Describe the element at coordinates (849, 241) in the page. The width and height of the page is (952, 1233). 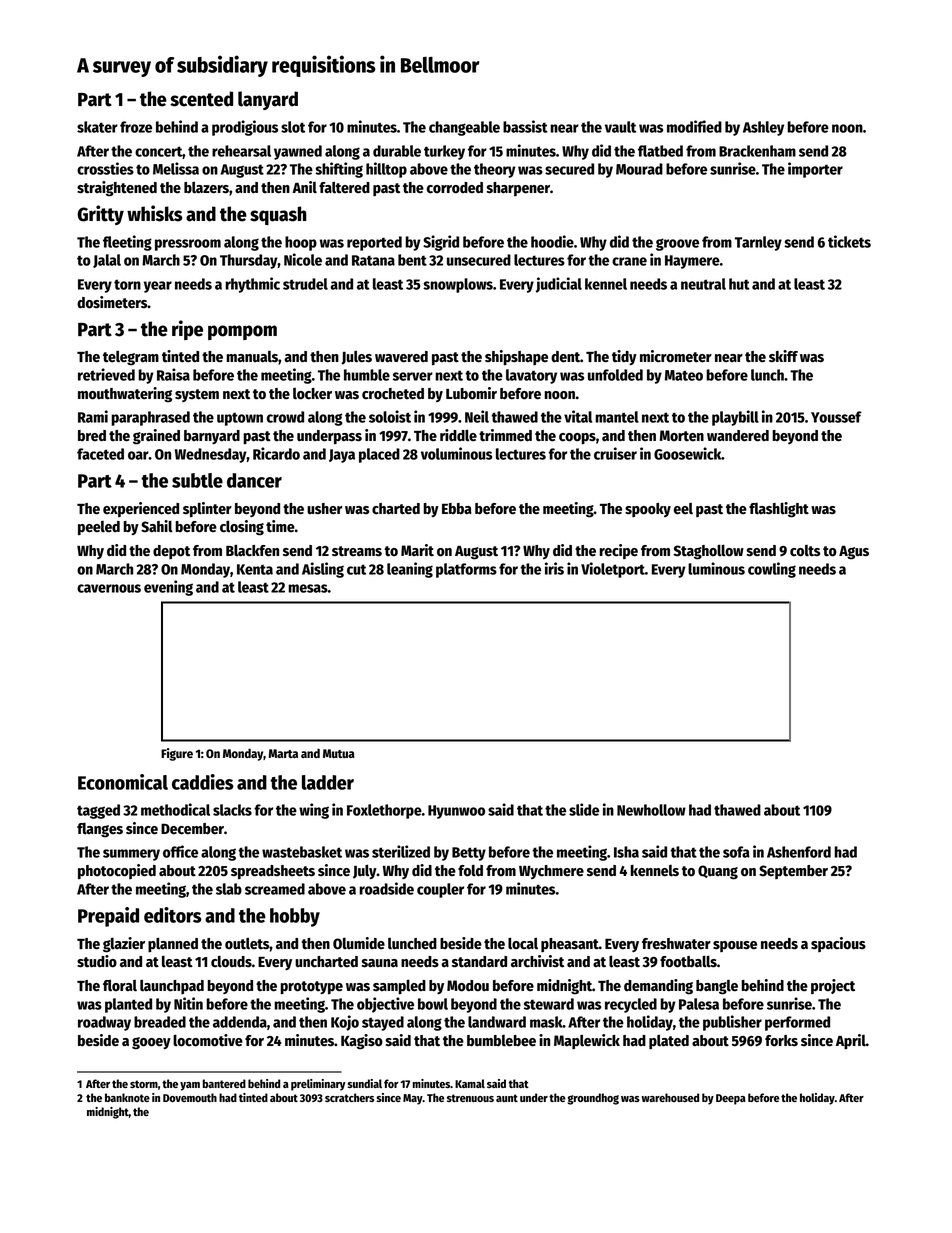
I see `tickets` at that location.
